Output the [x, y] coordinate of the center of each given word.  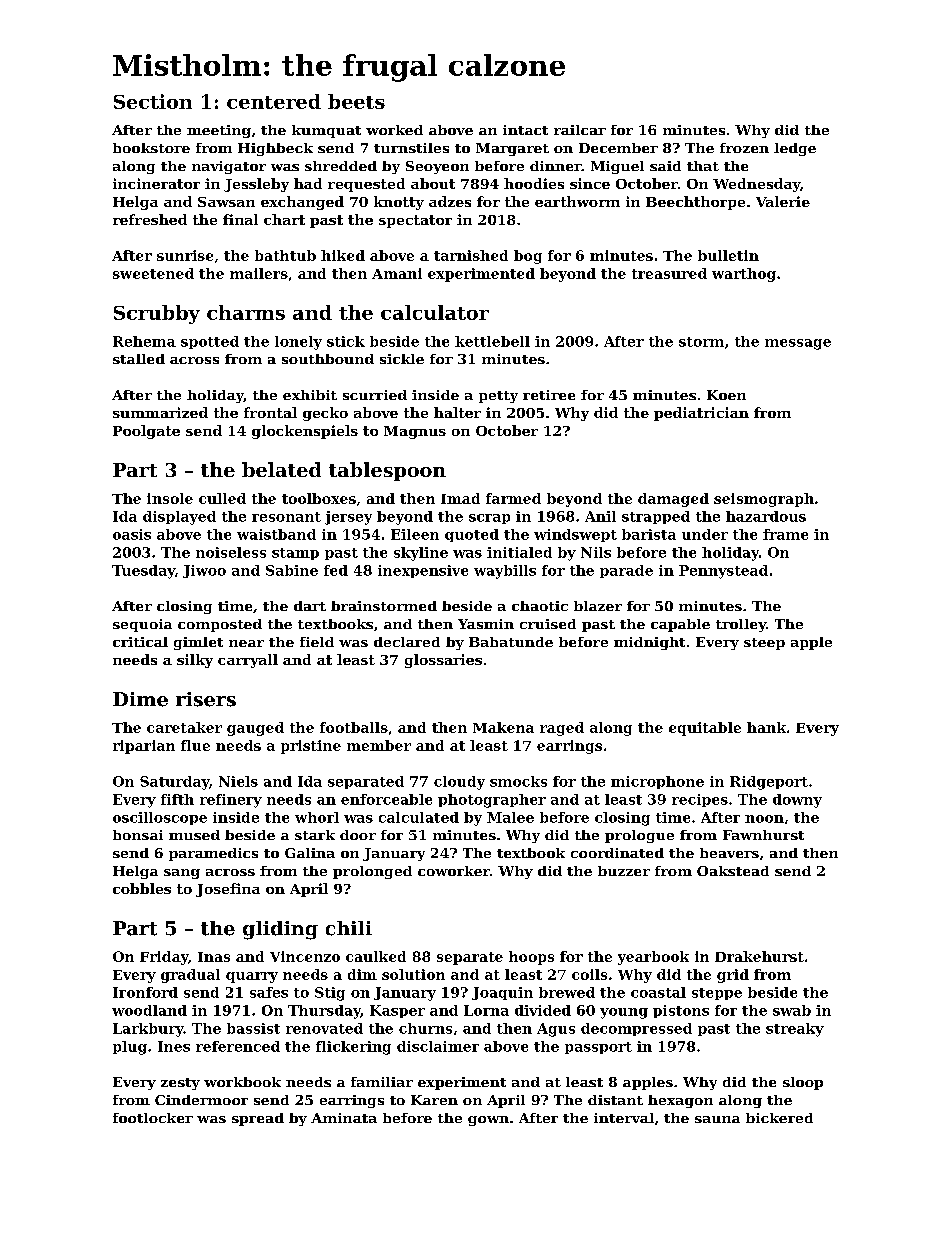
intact [525, 130]
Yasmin [486, 624]
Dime [140, 699]
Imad [460, 498]
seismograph [764, 500]
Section [153, 101]
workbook [242, 1082]
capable [680, 625]
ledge [795, 149]
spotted [210, 342]
